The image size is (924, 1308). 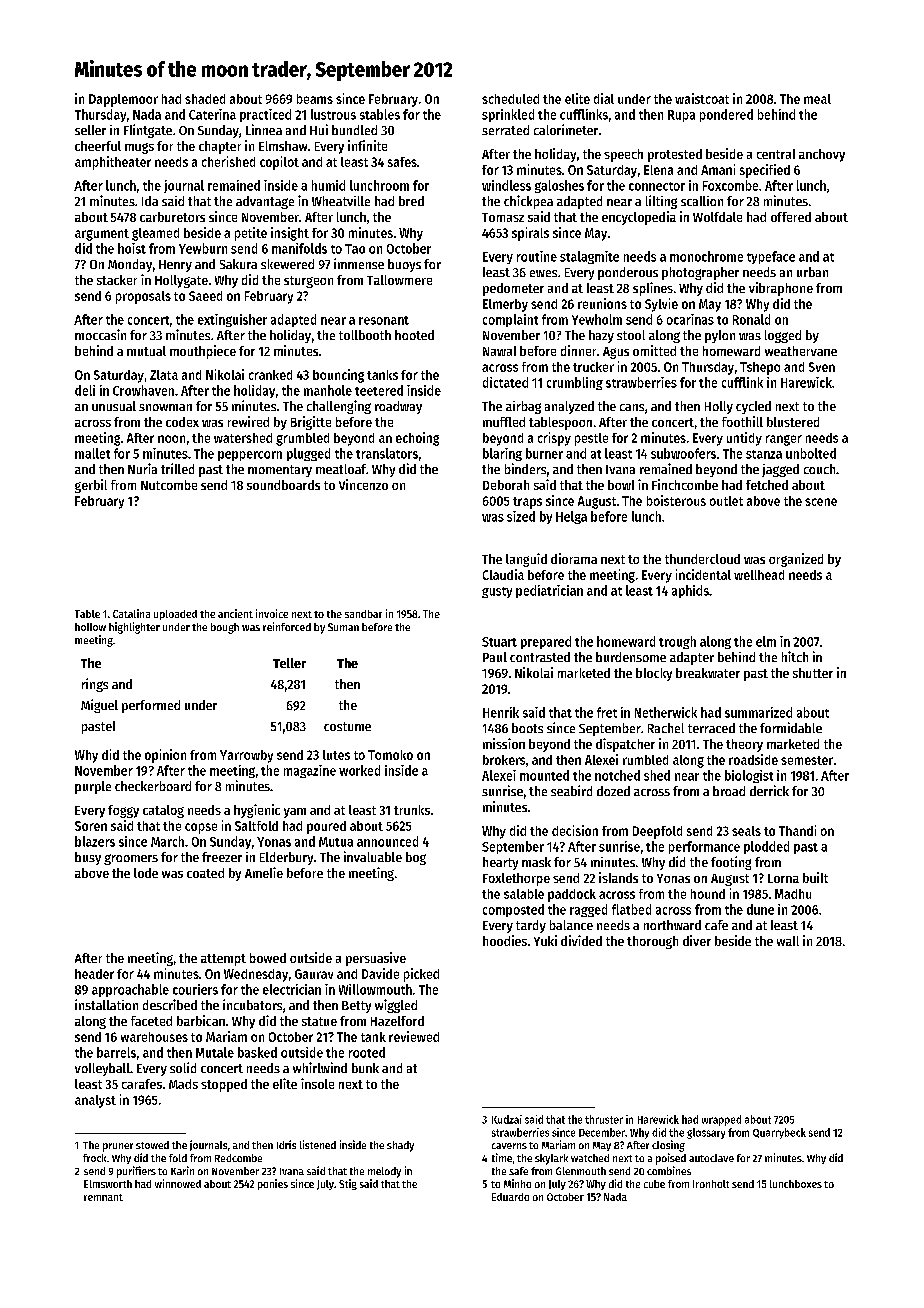 What do you see at coordinates (123, 100) in the image?
I see `Dapplemoor` at bounding box center [123, 100].
